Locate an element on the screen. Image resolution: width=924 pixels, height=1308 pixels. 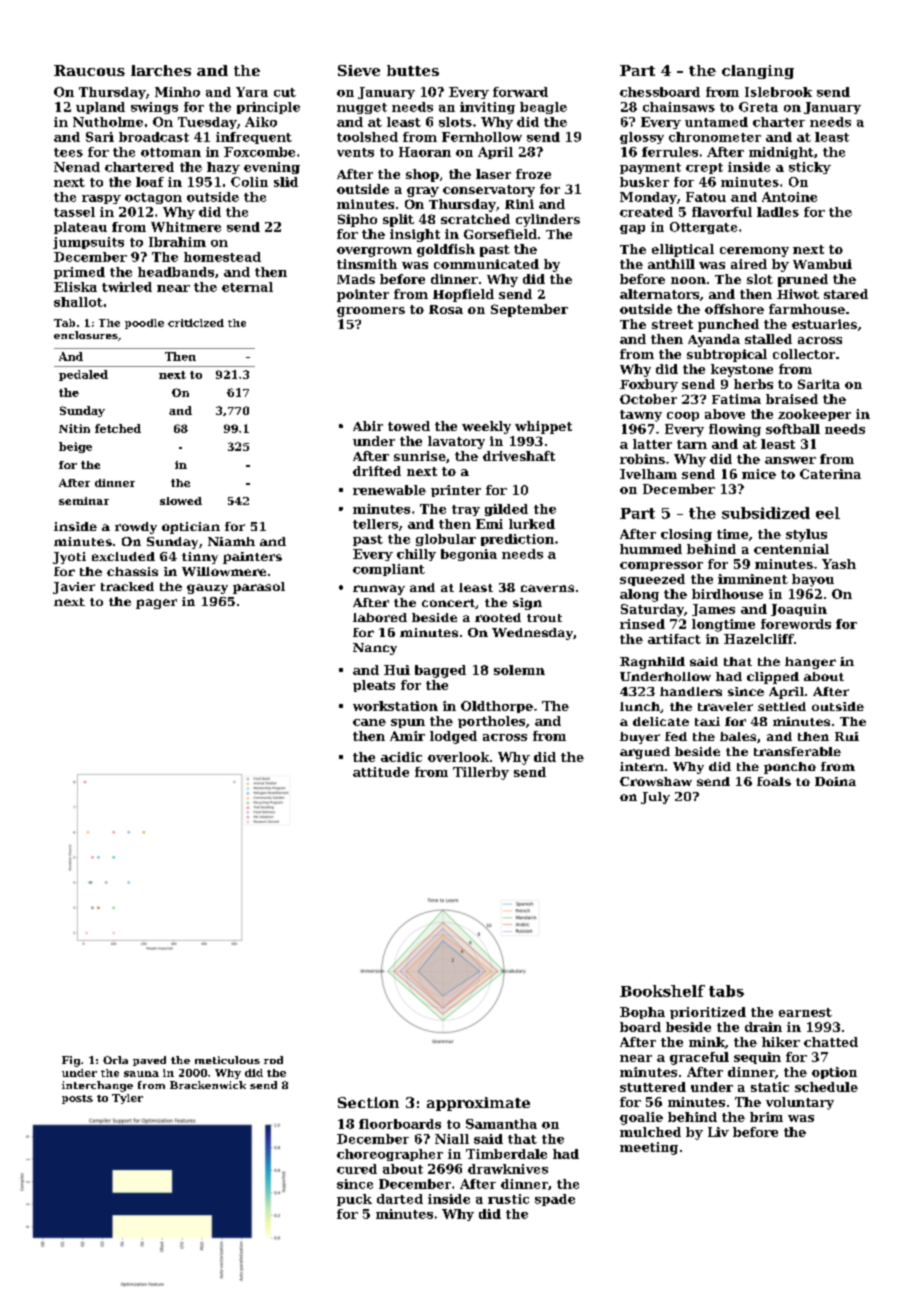
Greta is located at coordinates (758, 107).
